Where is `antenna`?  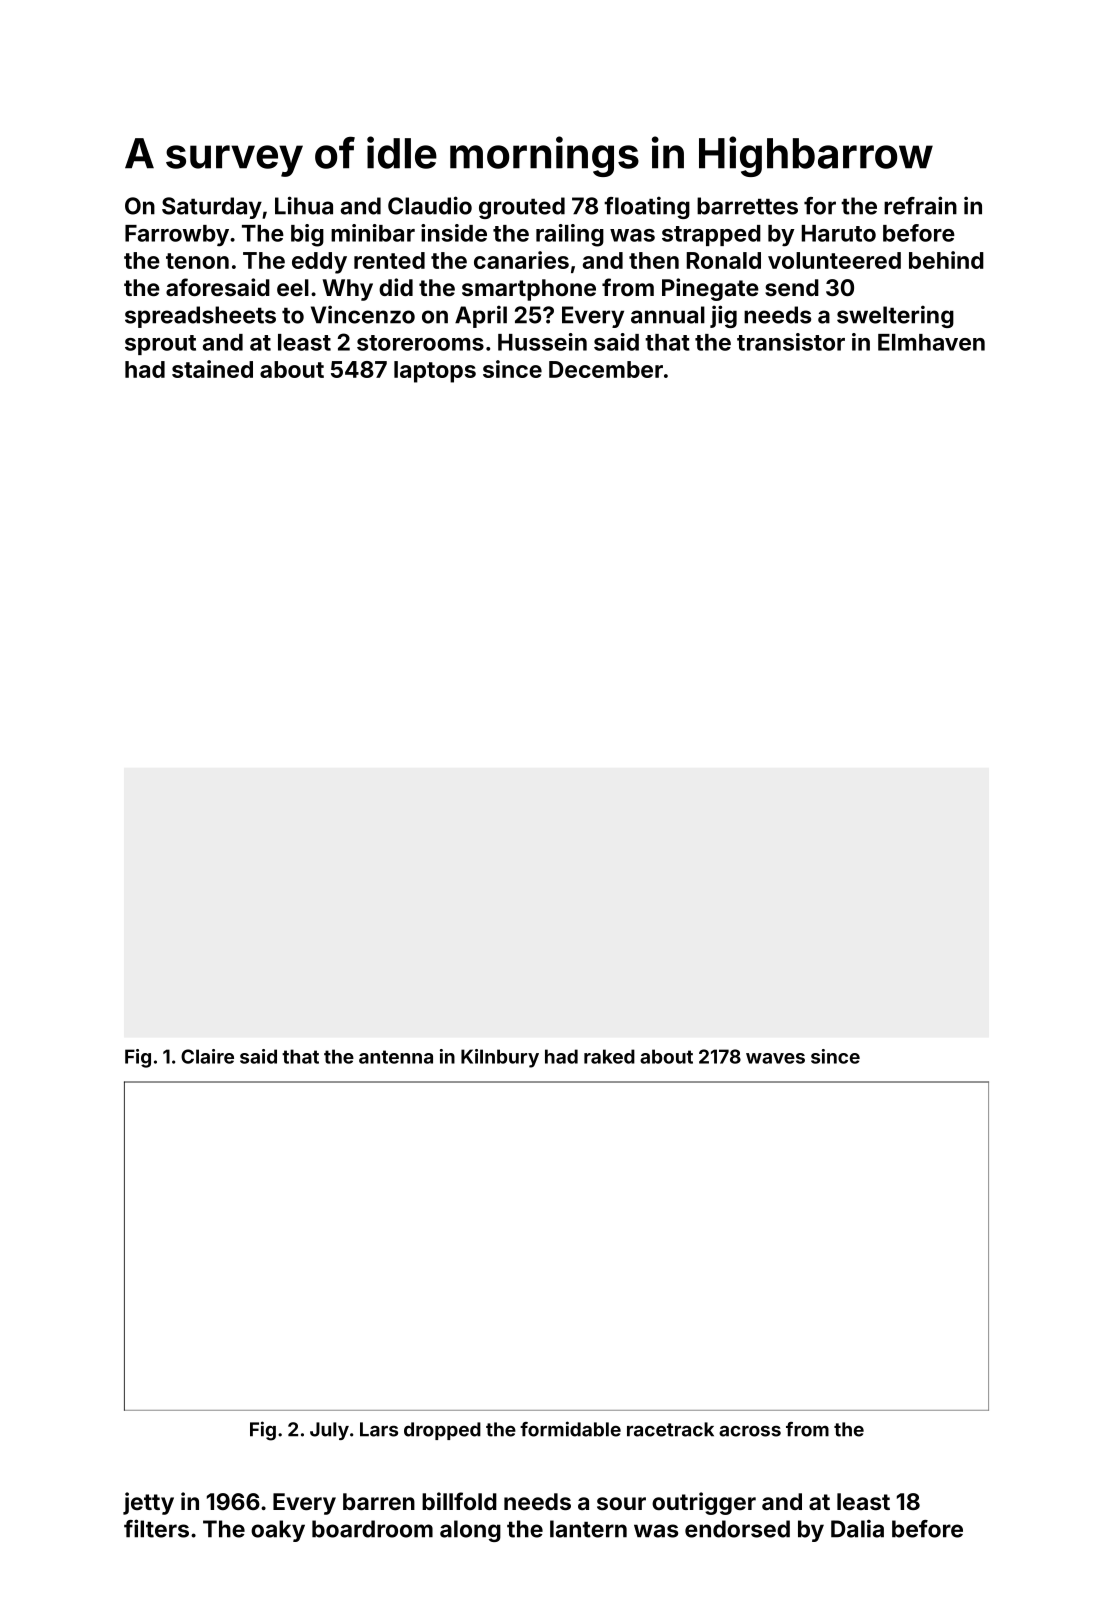 antenna is located at coordinates (396, 1057).
